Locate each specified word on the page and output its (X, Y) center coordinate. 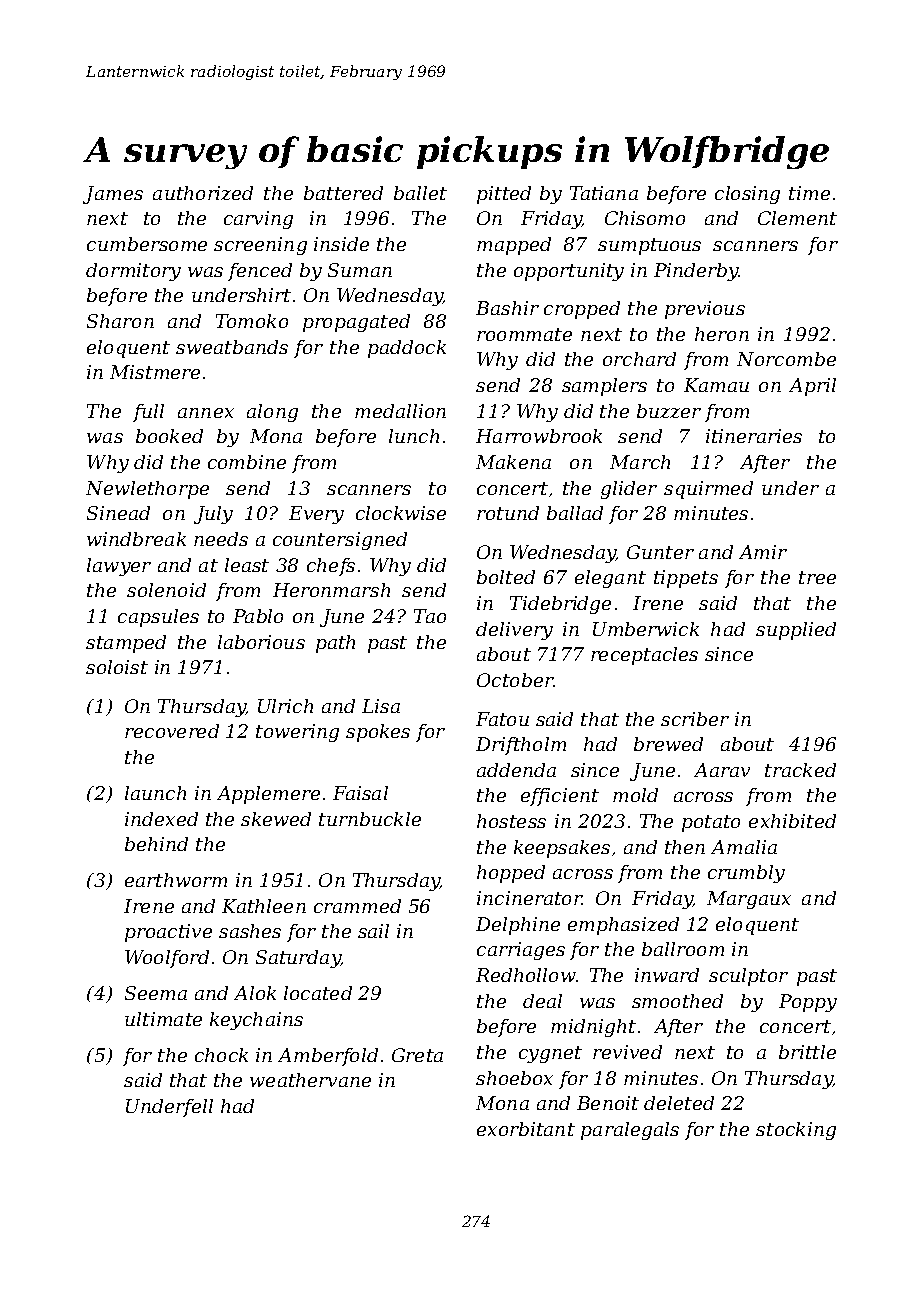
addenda (516, 770)
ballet (420, 193)
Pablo (258, 616)
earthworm (176, 880)
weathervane (310, 1080)
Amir (763, 552)
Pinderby (696, 272)
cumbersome (147, 244)
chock (221, 1055)
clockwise (401, 513)
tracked (800, 770)
